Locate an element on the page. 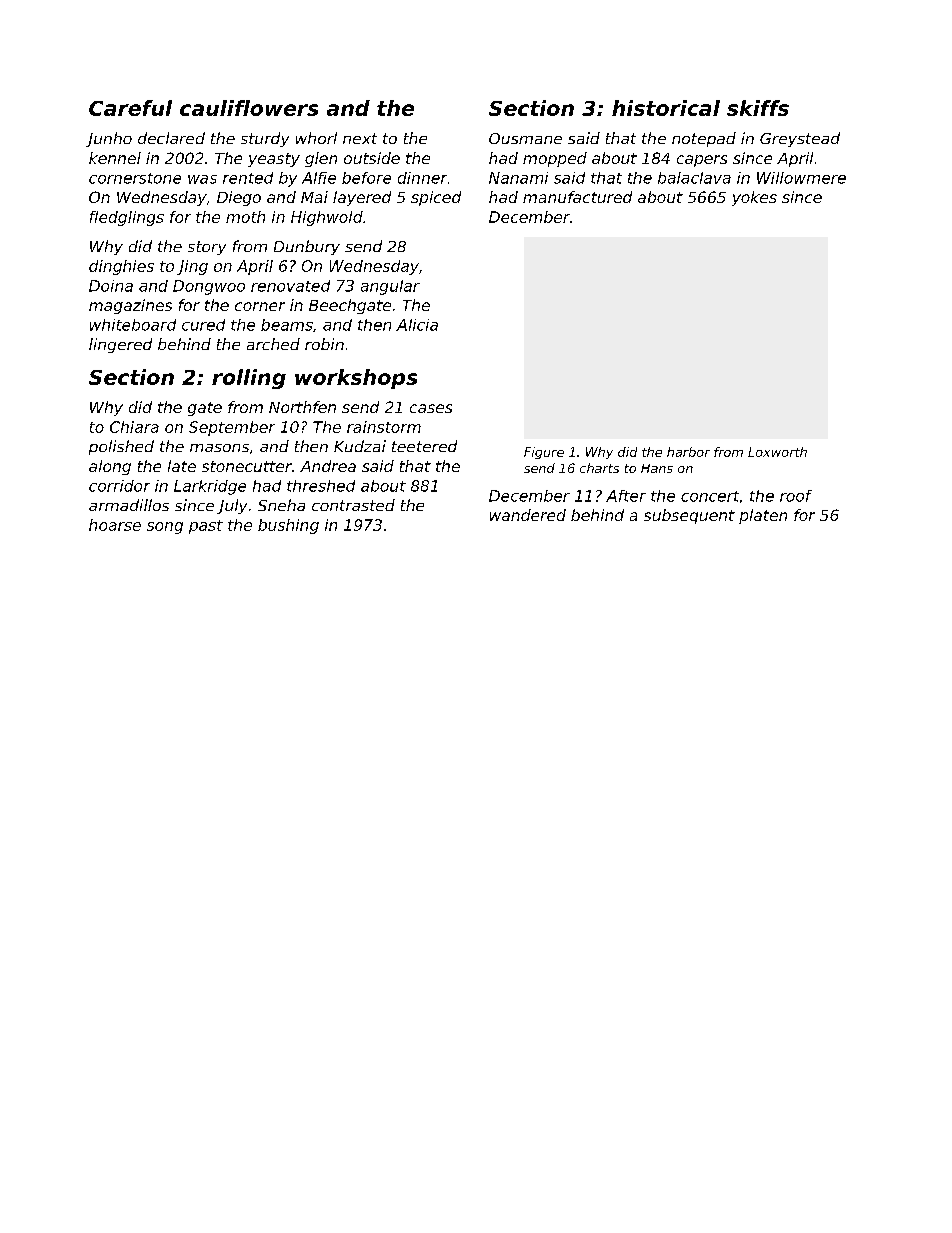 The height and width of the document is (1233, 952). Loxworth is located at coordinates (777, 452).
